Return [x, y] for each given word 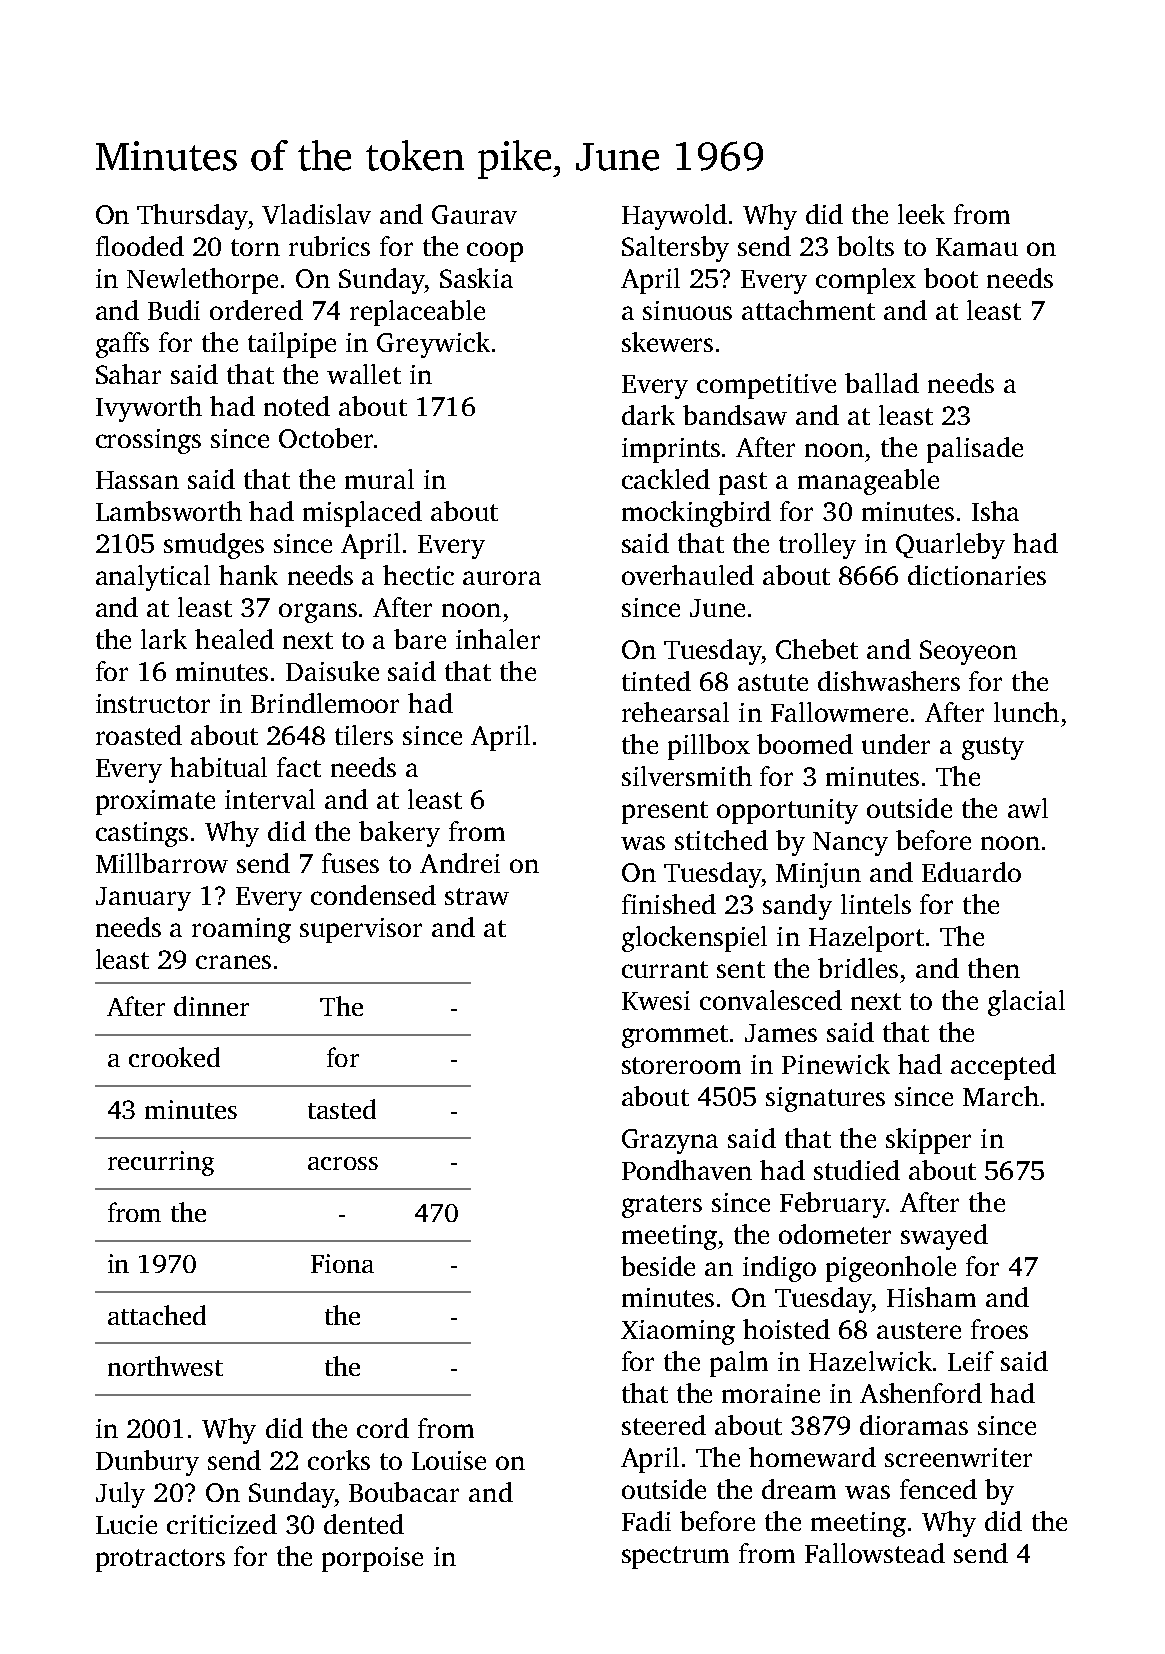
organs [318, 613]
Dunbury [147, 1463]
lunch [1026, 712]
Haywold [674, 217]
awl [1028, 808]
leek [921, 214]
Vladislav [316, 214]
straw [477, 896]
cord [383, 1428]
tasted [342, 1109]
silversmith [687, 776]
